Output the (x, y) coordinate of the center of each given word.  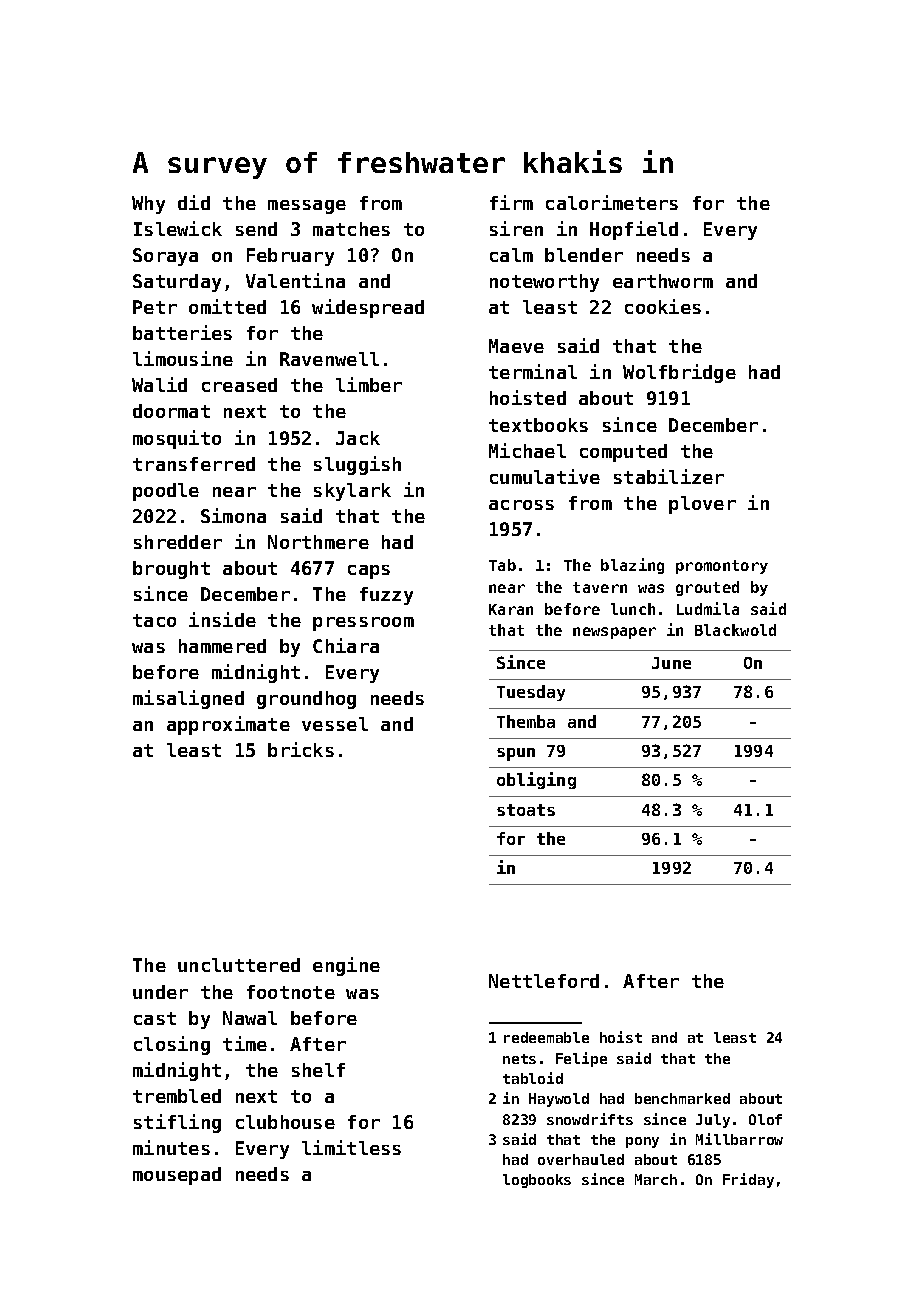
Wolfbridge (679, 373)
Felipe (581, 1059)
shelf (318, 1070)
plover (702, 505)
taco (154, 620)
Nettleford (544, 981)
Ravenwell (329, 359)
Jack (358, 438)
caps (369, 572)
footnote (291, 992)
